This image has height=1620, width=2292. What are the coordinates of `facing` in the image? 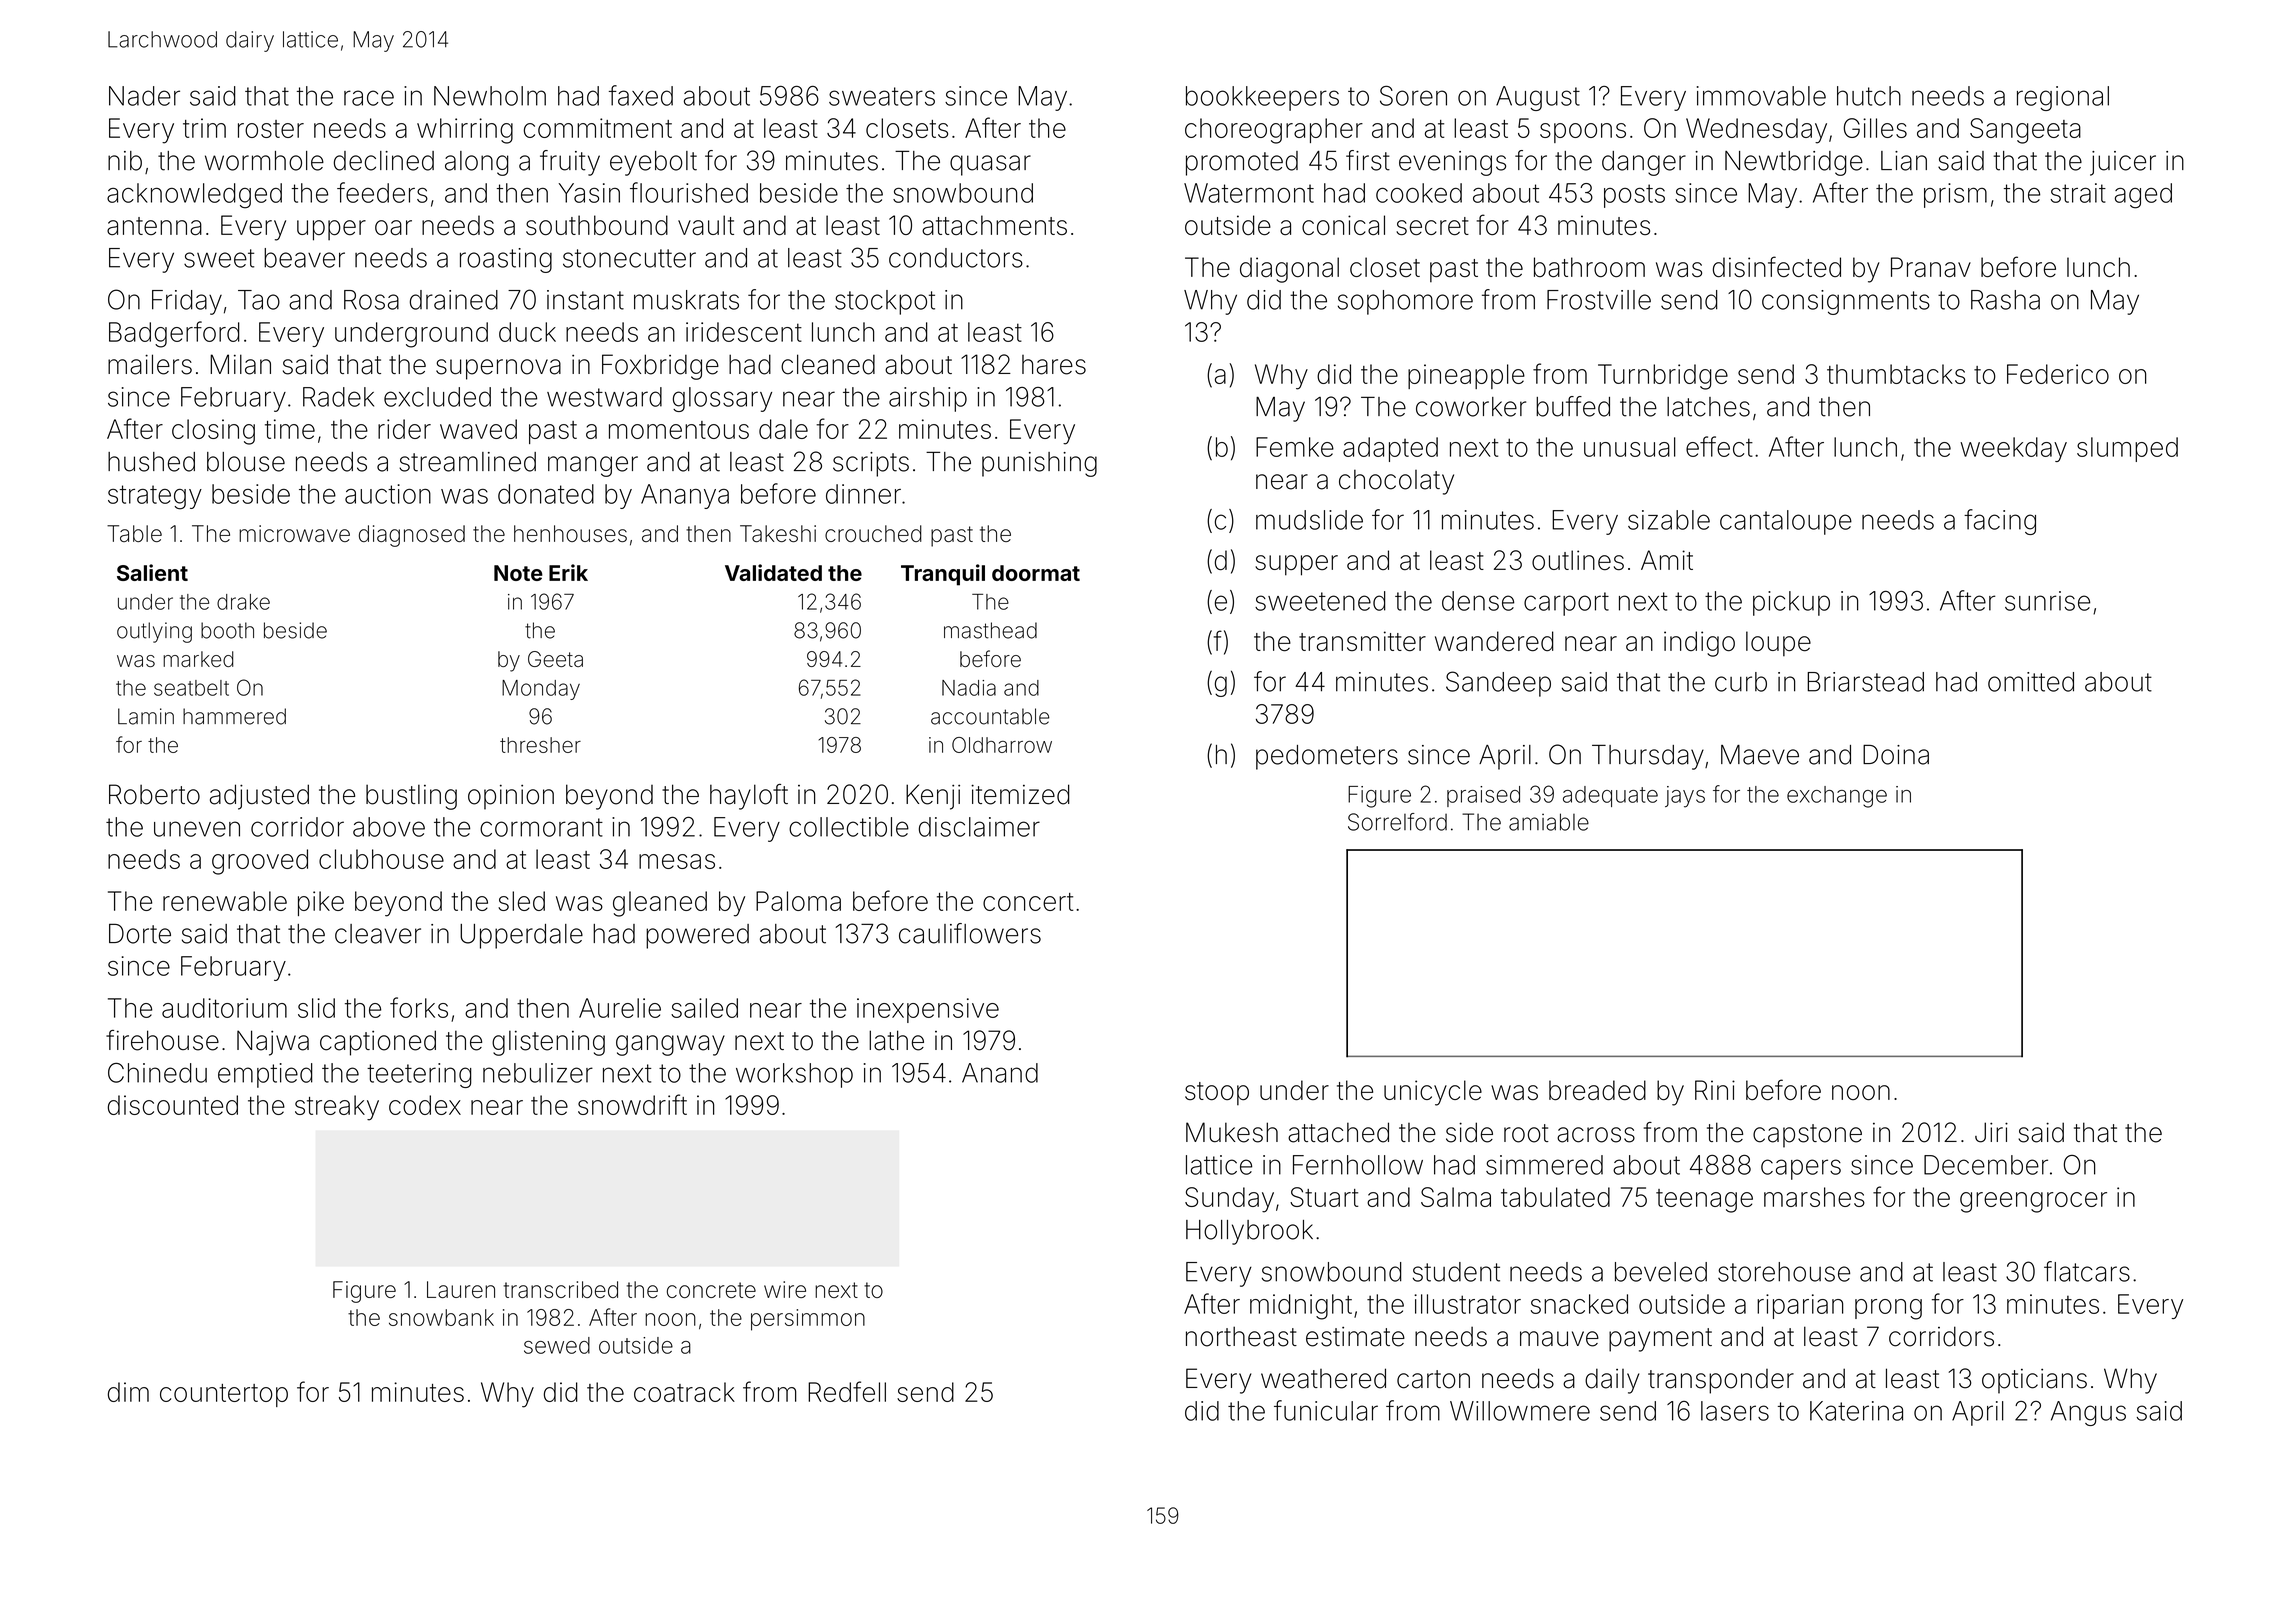 It's located at (2000, 522).
